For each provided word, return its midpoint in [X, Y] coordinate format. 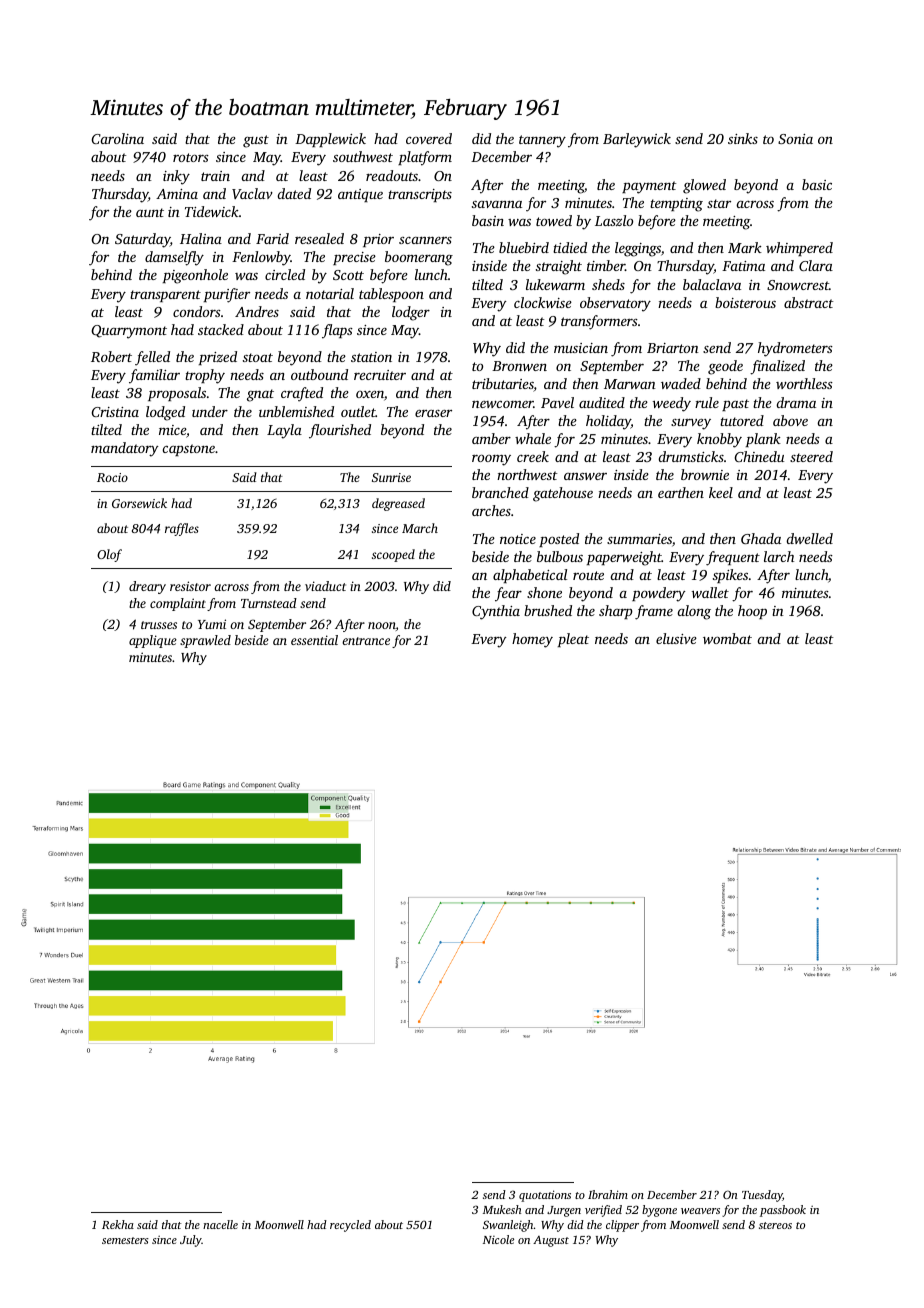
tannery [542, 141]
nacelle [220, 1224]
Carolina [118, 138]
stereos [775, 1225]
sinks [743, 138]
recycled [350, 1226]
